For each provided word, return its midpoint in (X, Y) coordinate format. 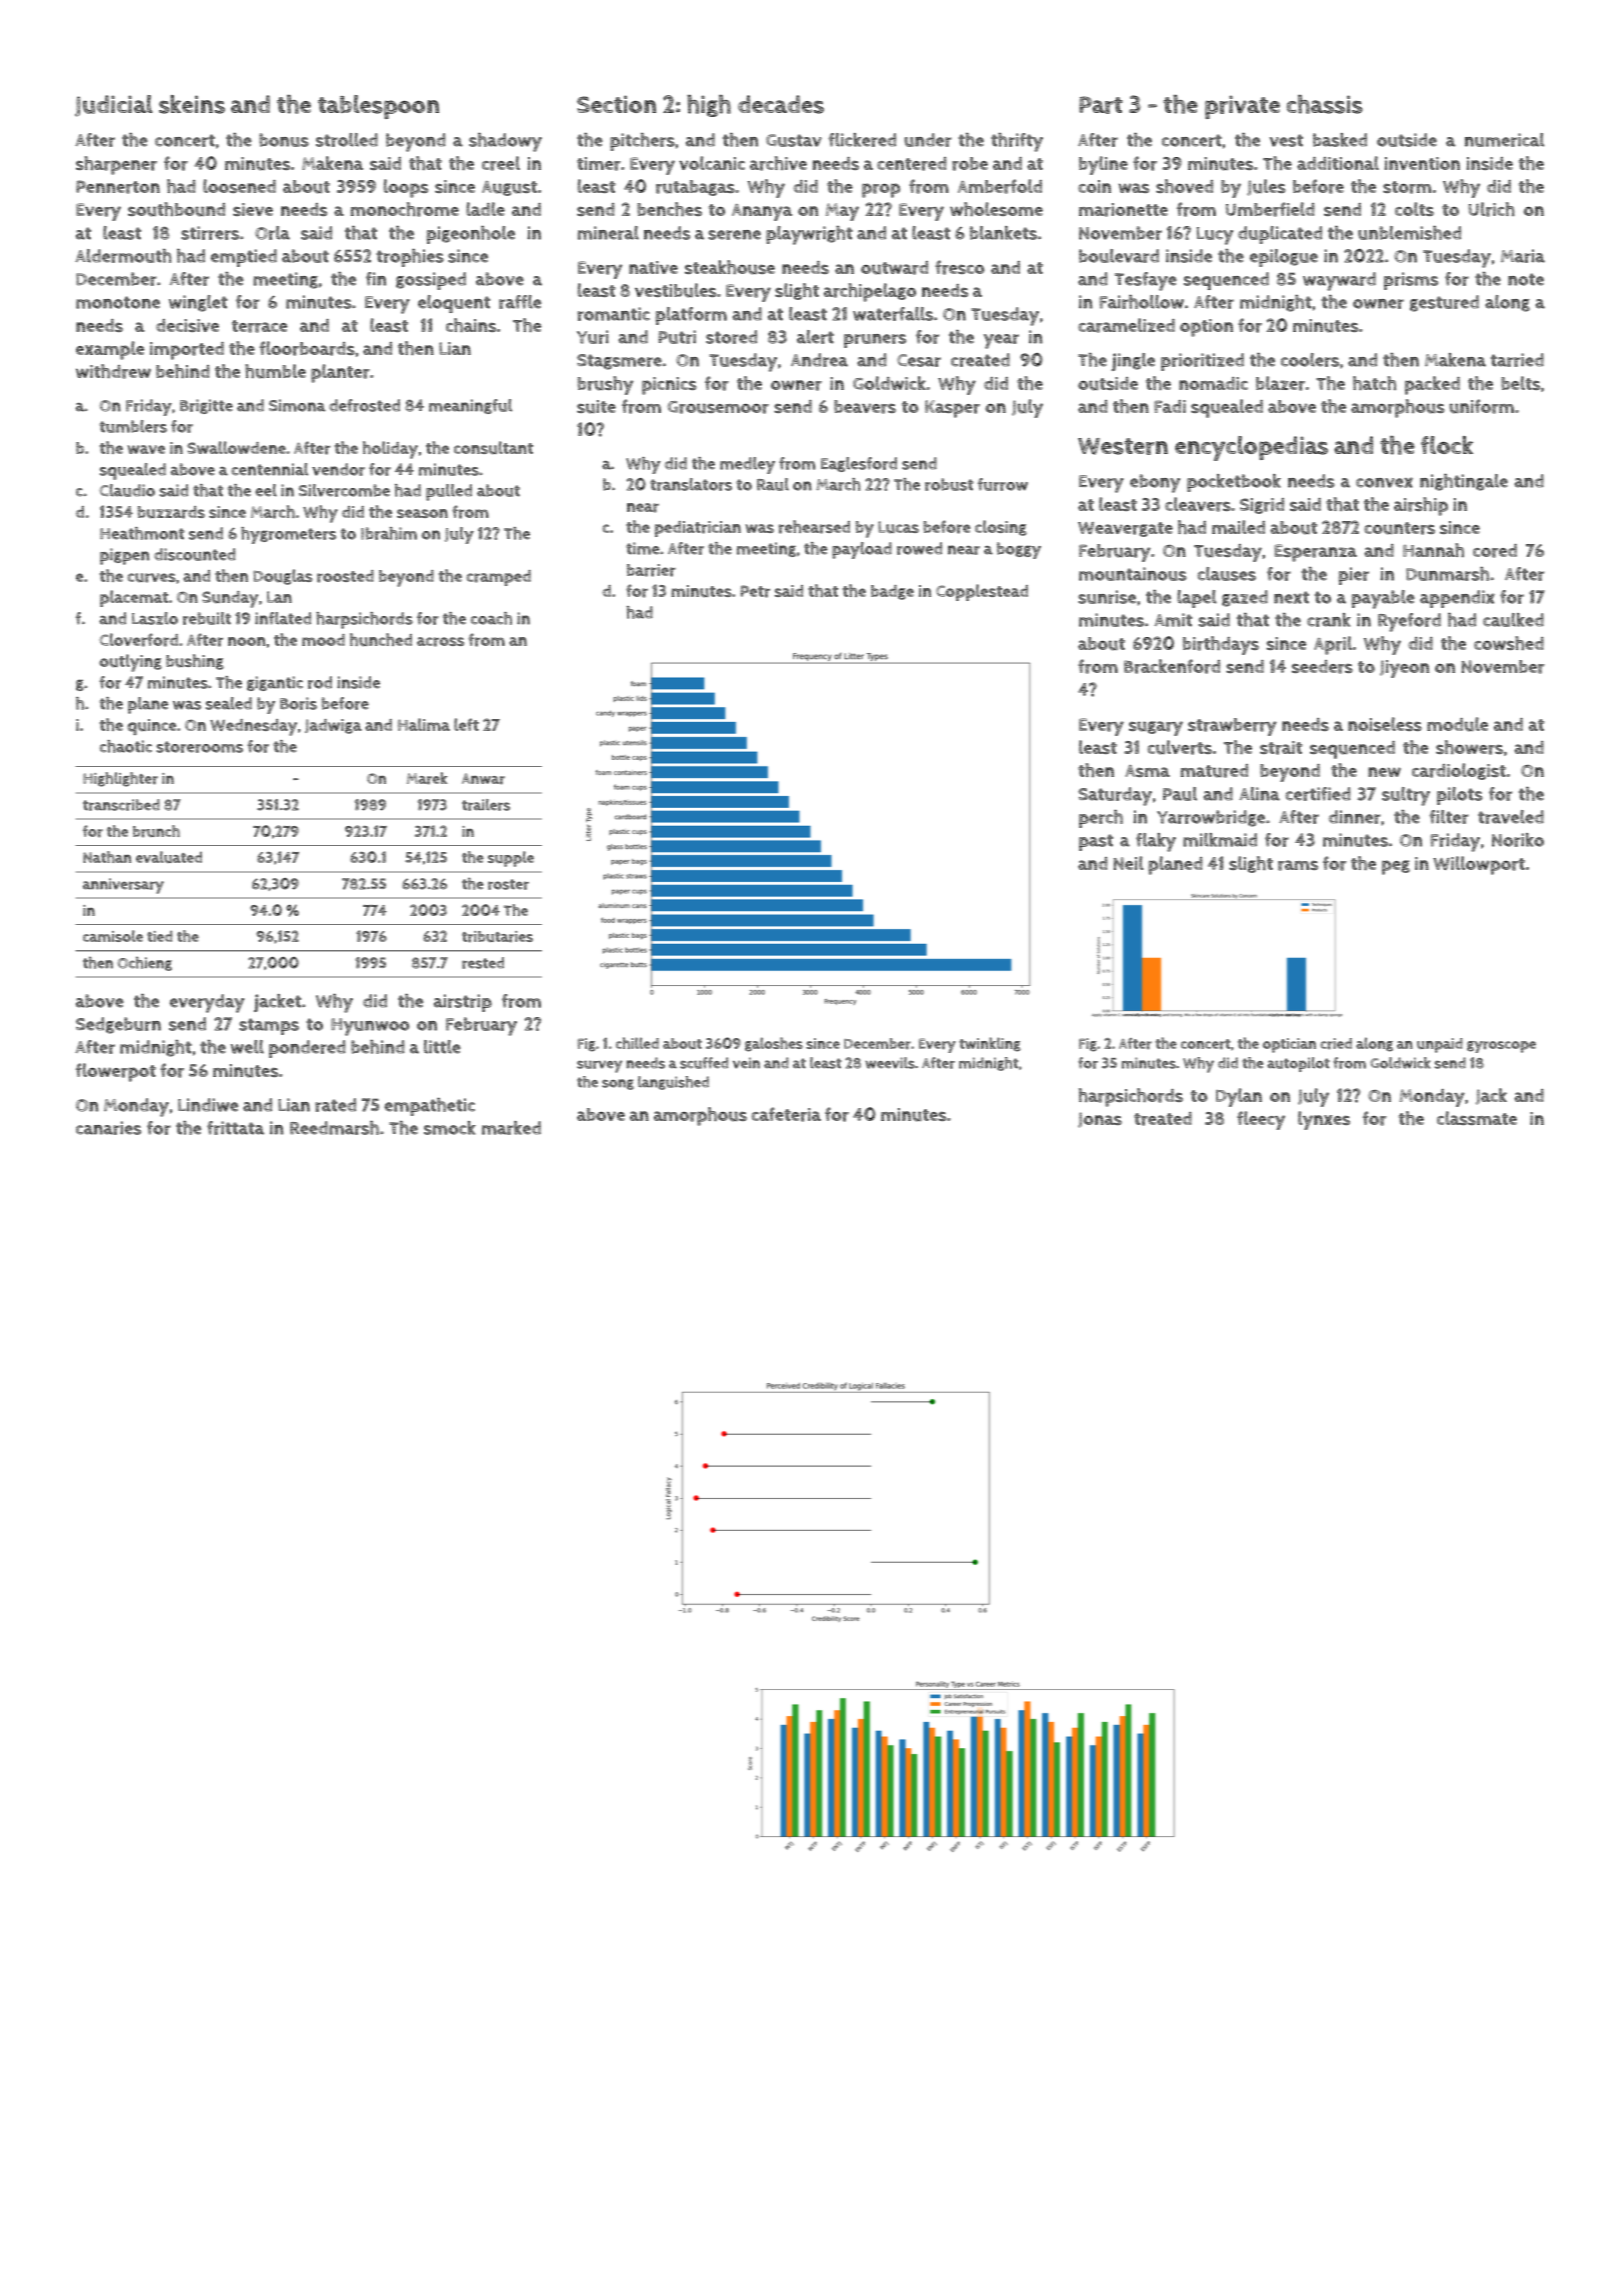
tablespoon (378, 107)
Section (616, 104)
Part (1101, 105)
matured (1214, 771)
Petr (755, 591)
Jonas (1100, 1120)
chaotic (126, 746)
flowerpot (116, 1072)
